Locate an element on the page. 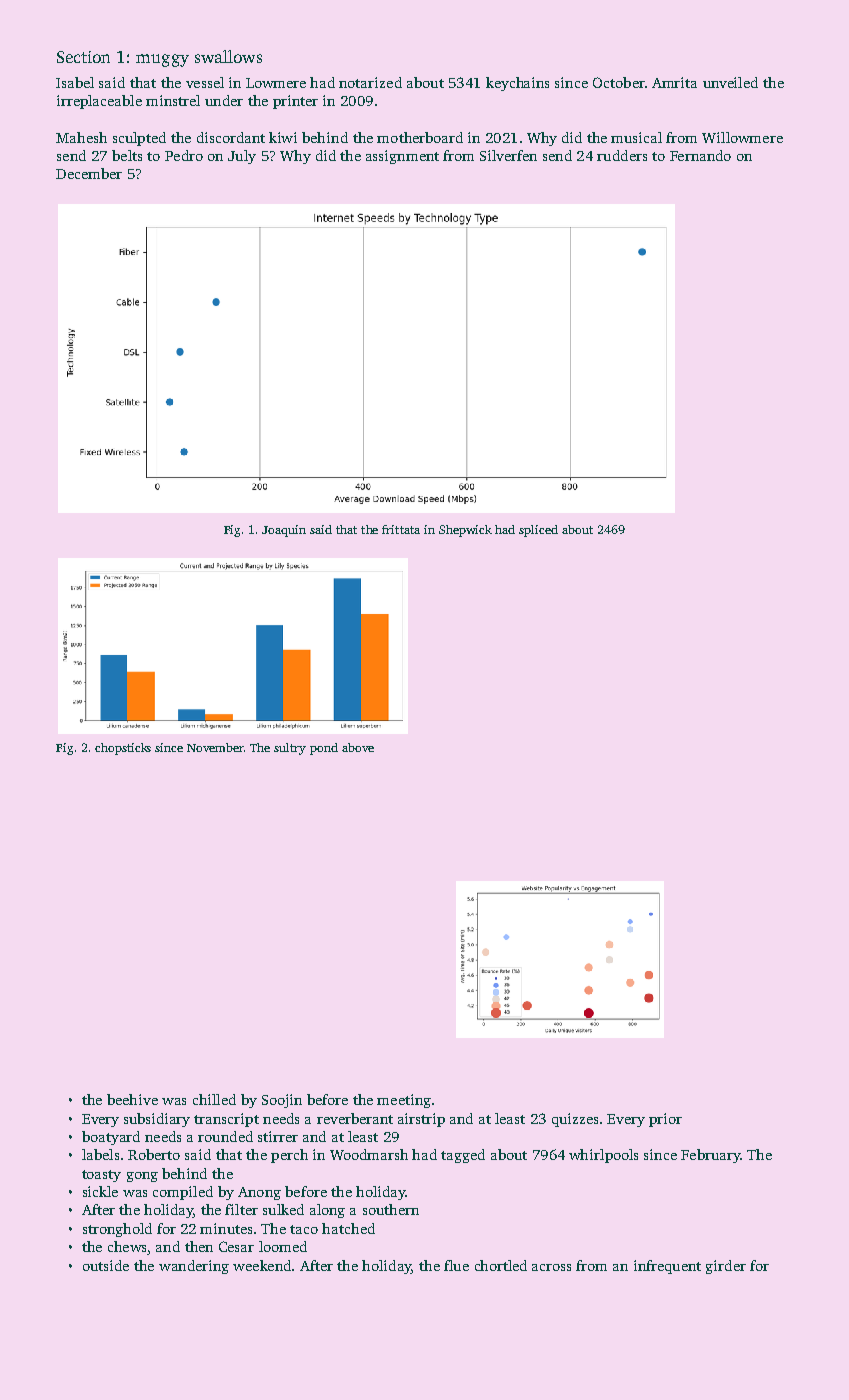  outside is located at coordinates (106, 1265).
